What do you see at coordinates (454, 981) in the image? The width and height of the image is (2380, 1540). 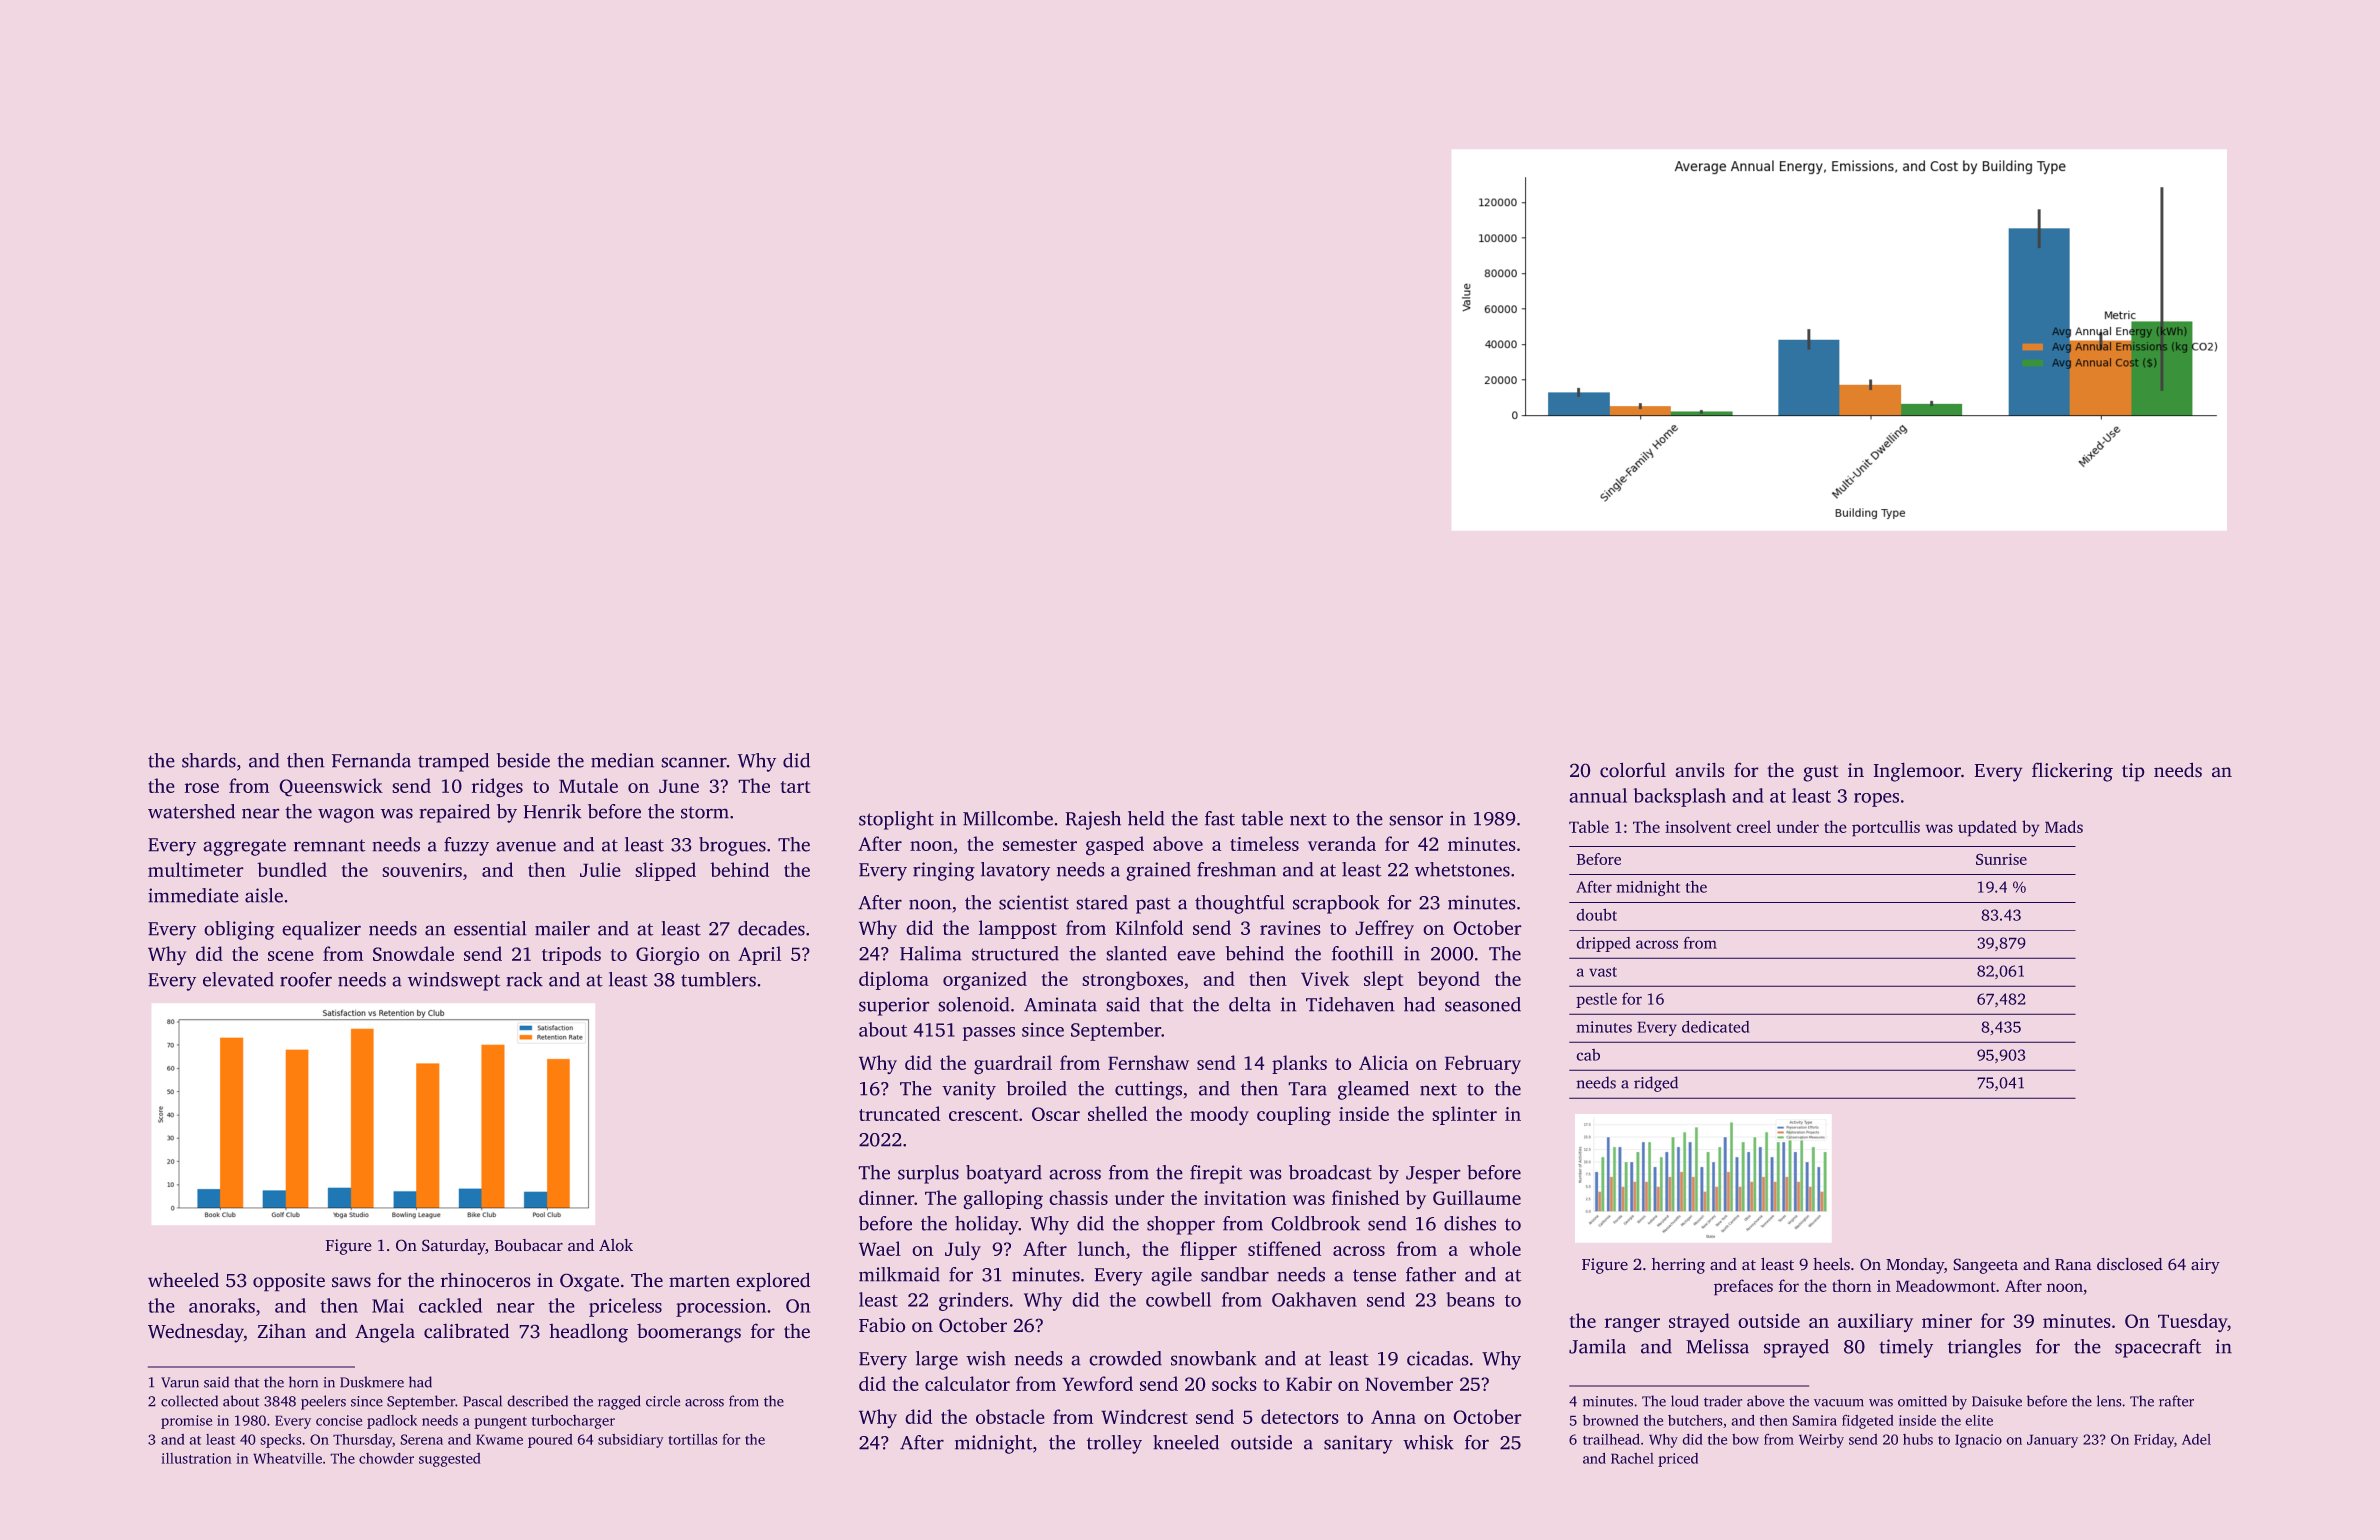 I see `windswept` at bounding box center [454, 981].
